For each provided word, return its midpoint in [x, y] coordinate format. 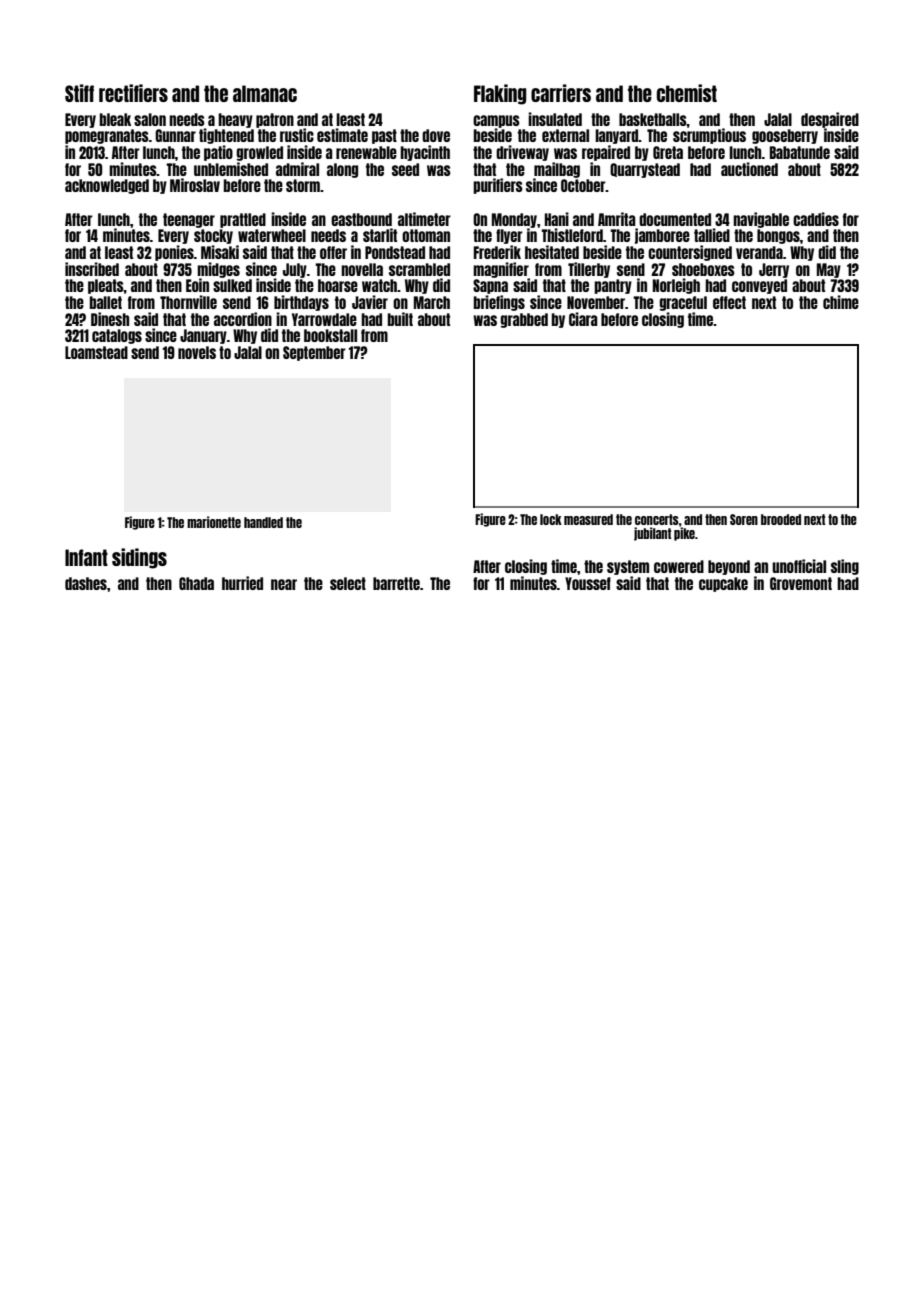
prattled [243, 220]
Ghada [196, 583]
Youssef [588, 583]
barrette [396, 583]
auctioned [749, 169]
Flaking [500, 94]
